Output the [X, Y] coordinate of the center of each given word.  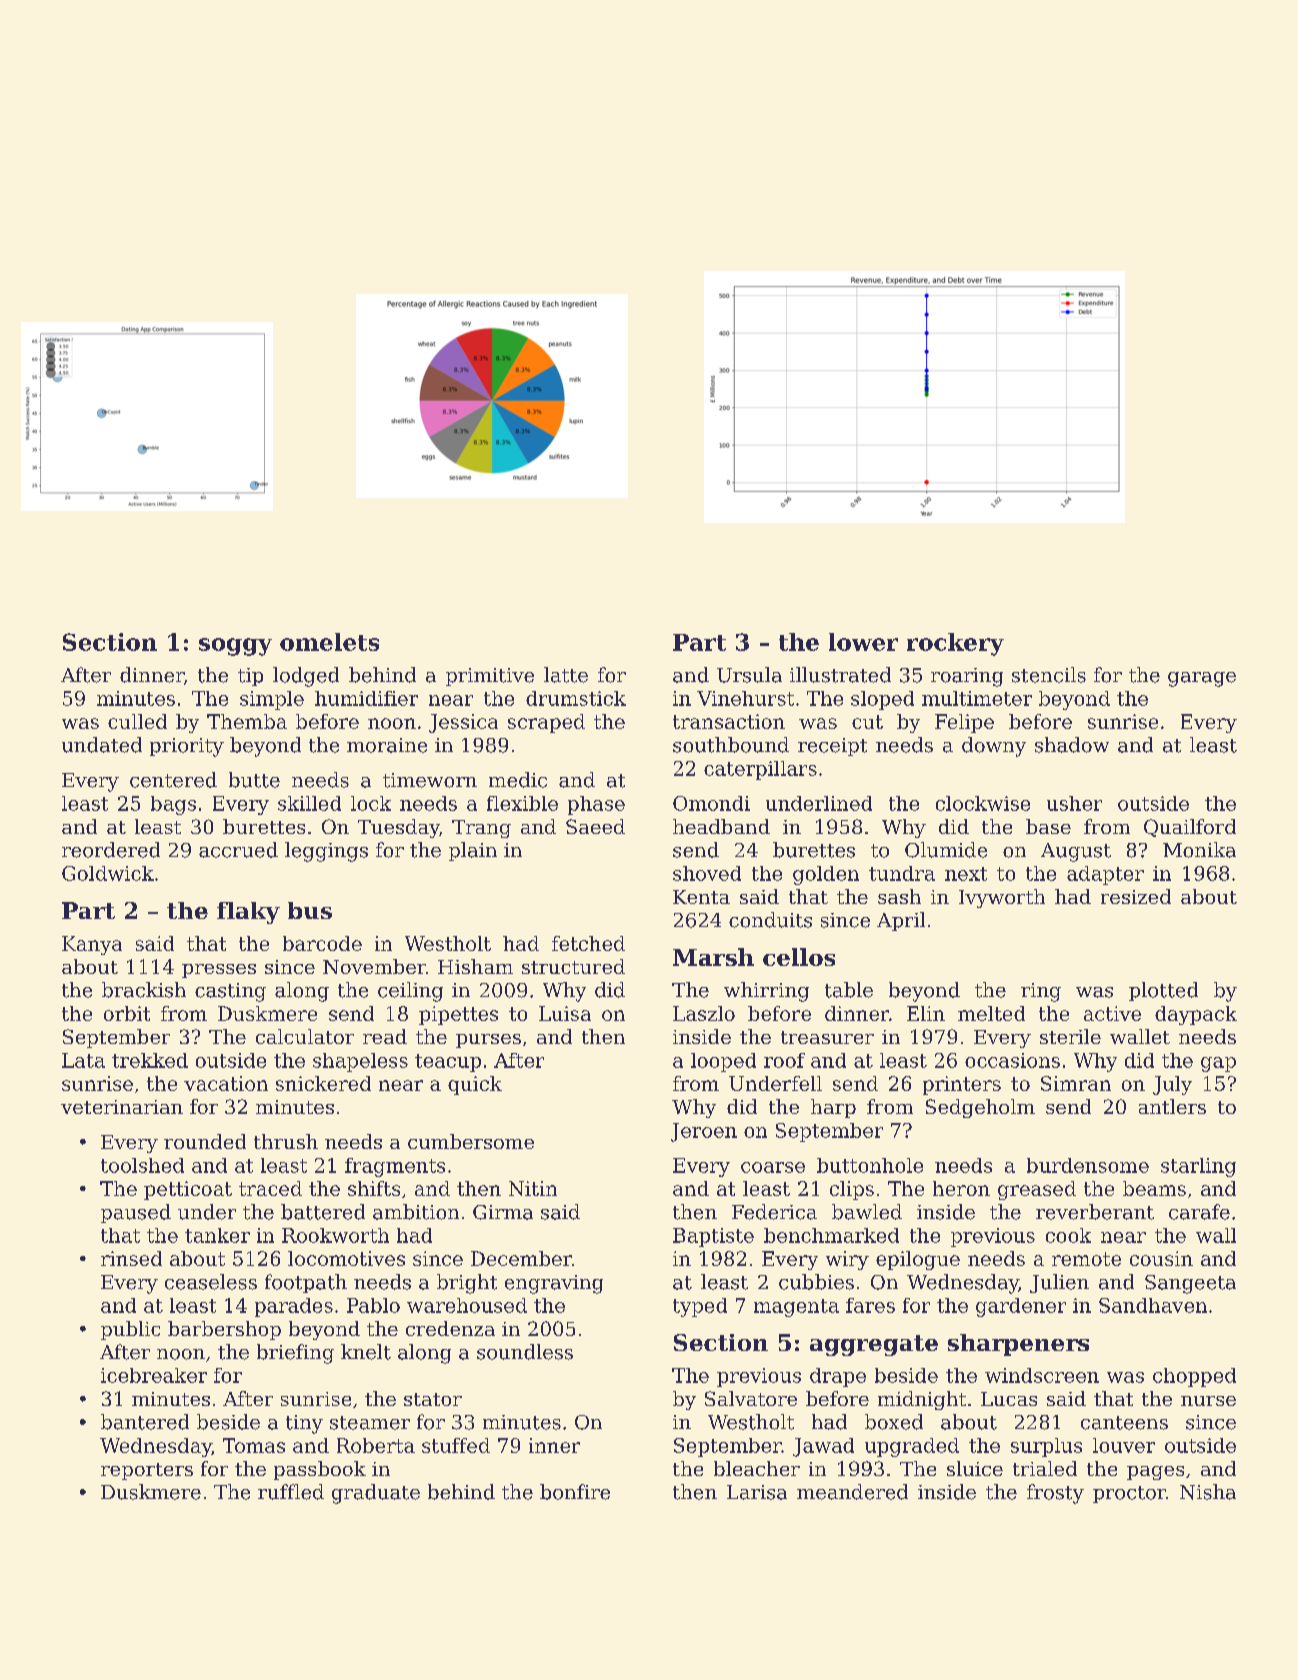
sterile [1070, 1036]
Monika [1199, 850]
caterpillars [760, 770]
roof [784, 1060]
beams [1154, 1188]
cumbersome [471, 1141]
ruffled [291, 1492]
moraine [387, 745]
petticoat [188, 1190]
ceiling [410, 992]
